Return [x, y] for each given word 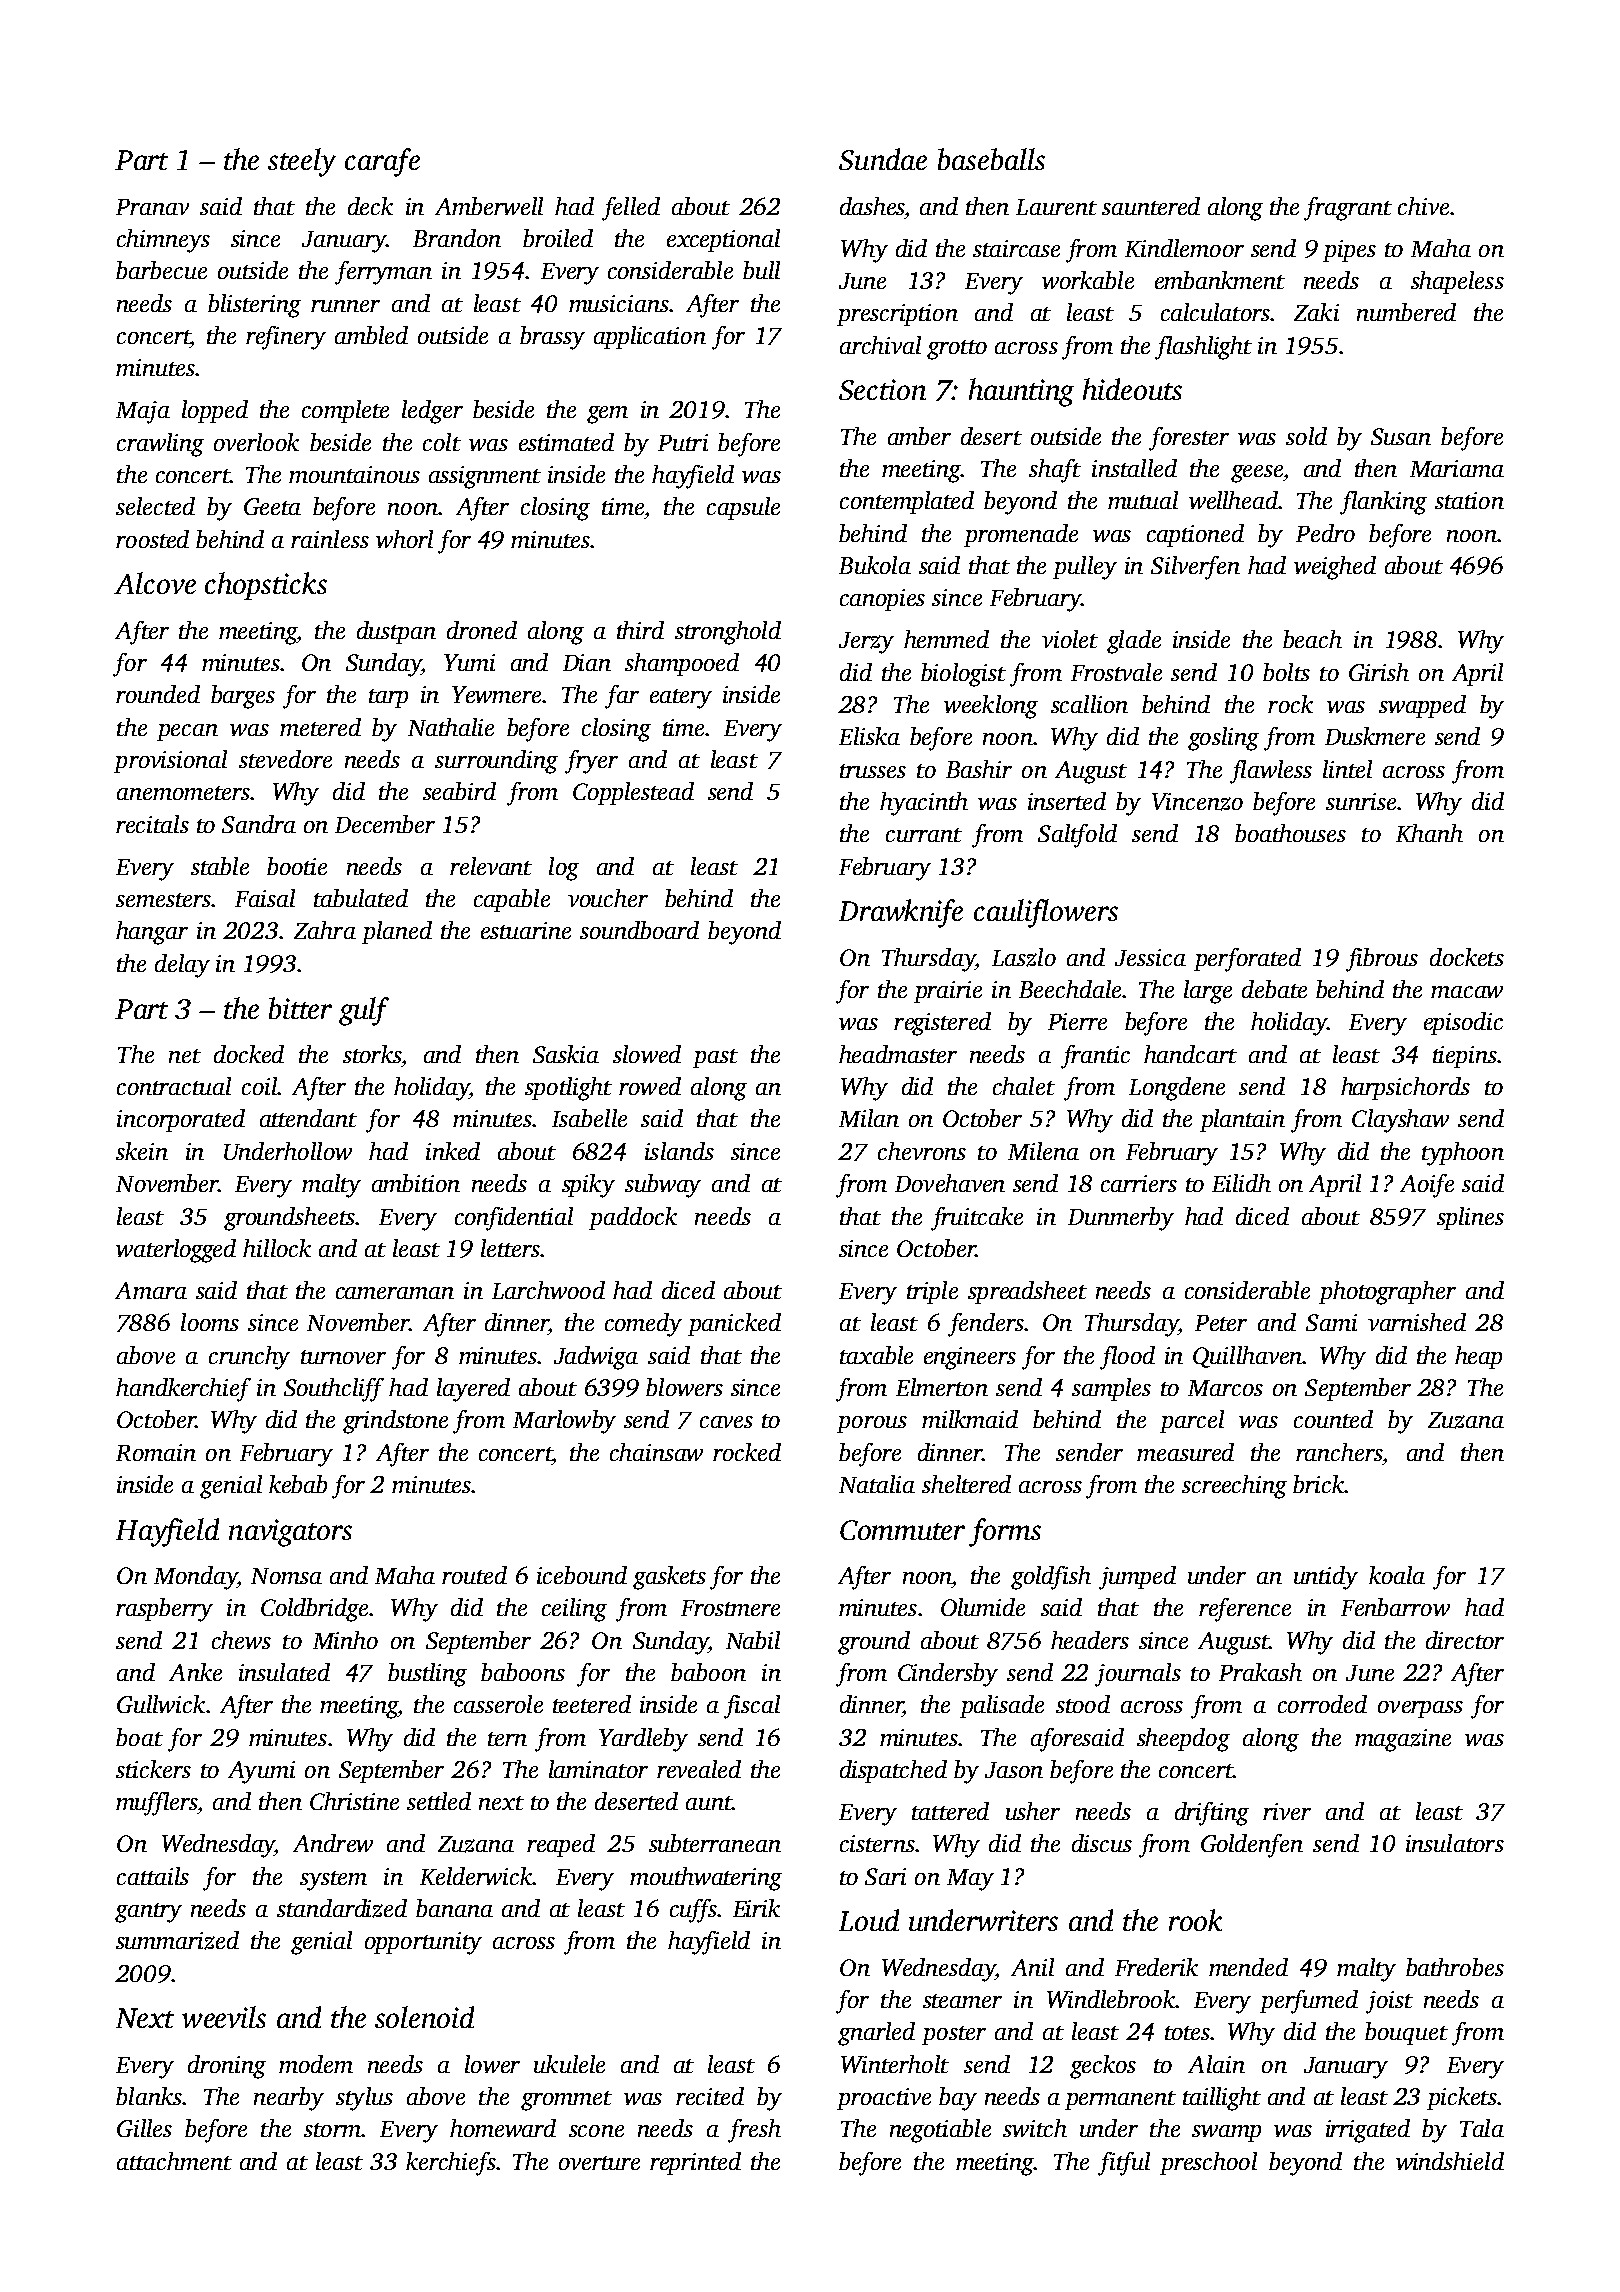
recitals [152, 824]
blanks [149, 2096]
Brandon [457, 238]
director [1465, 1640]
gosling [1223, 739]
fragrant [1348, 209]
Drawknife [901, 913]
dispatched [893, 1771]
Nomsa [286, 1576]
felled [631, 209]
